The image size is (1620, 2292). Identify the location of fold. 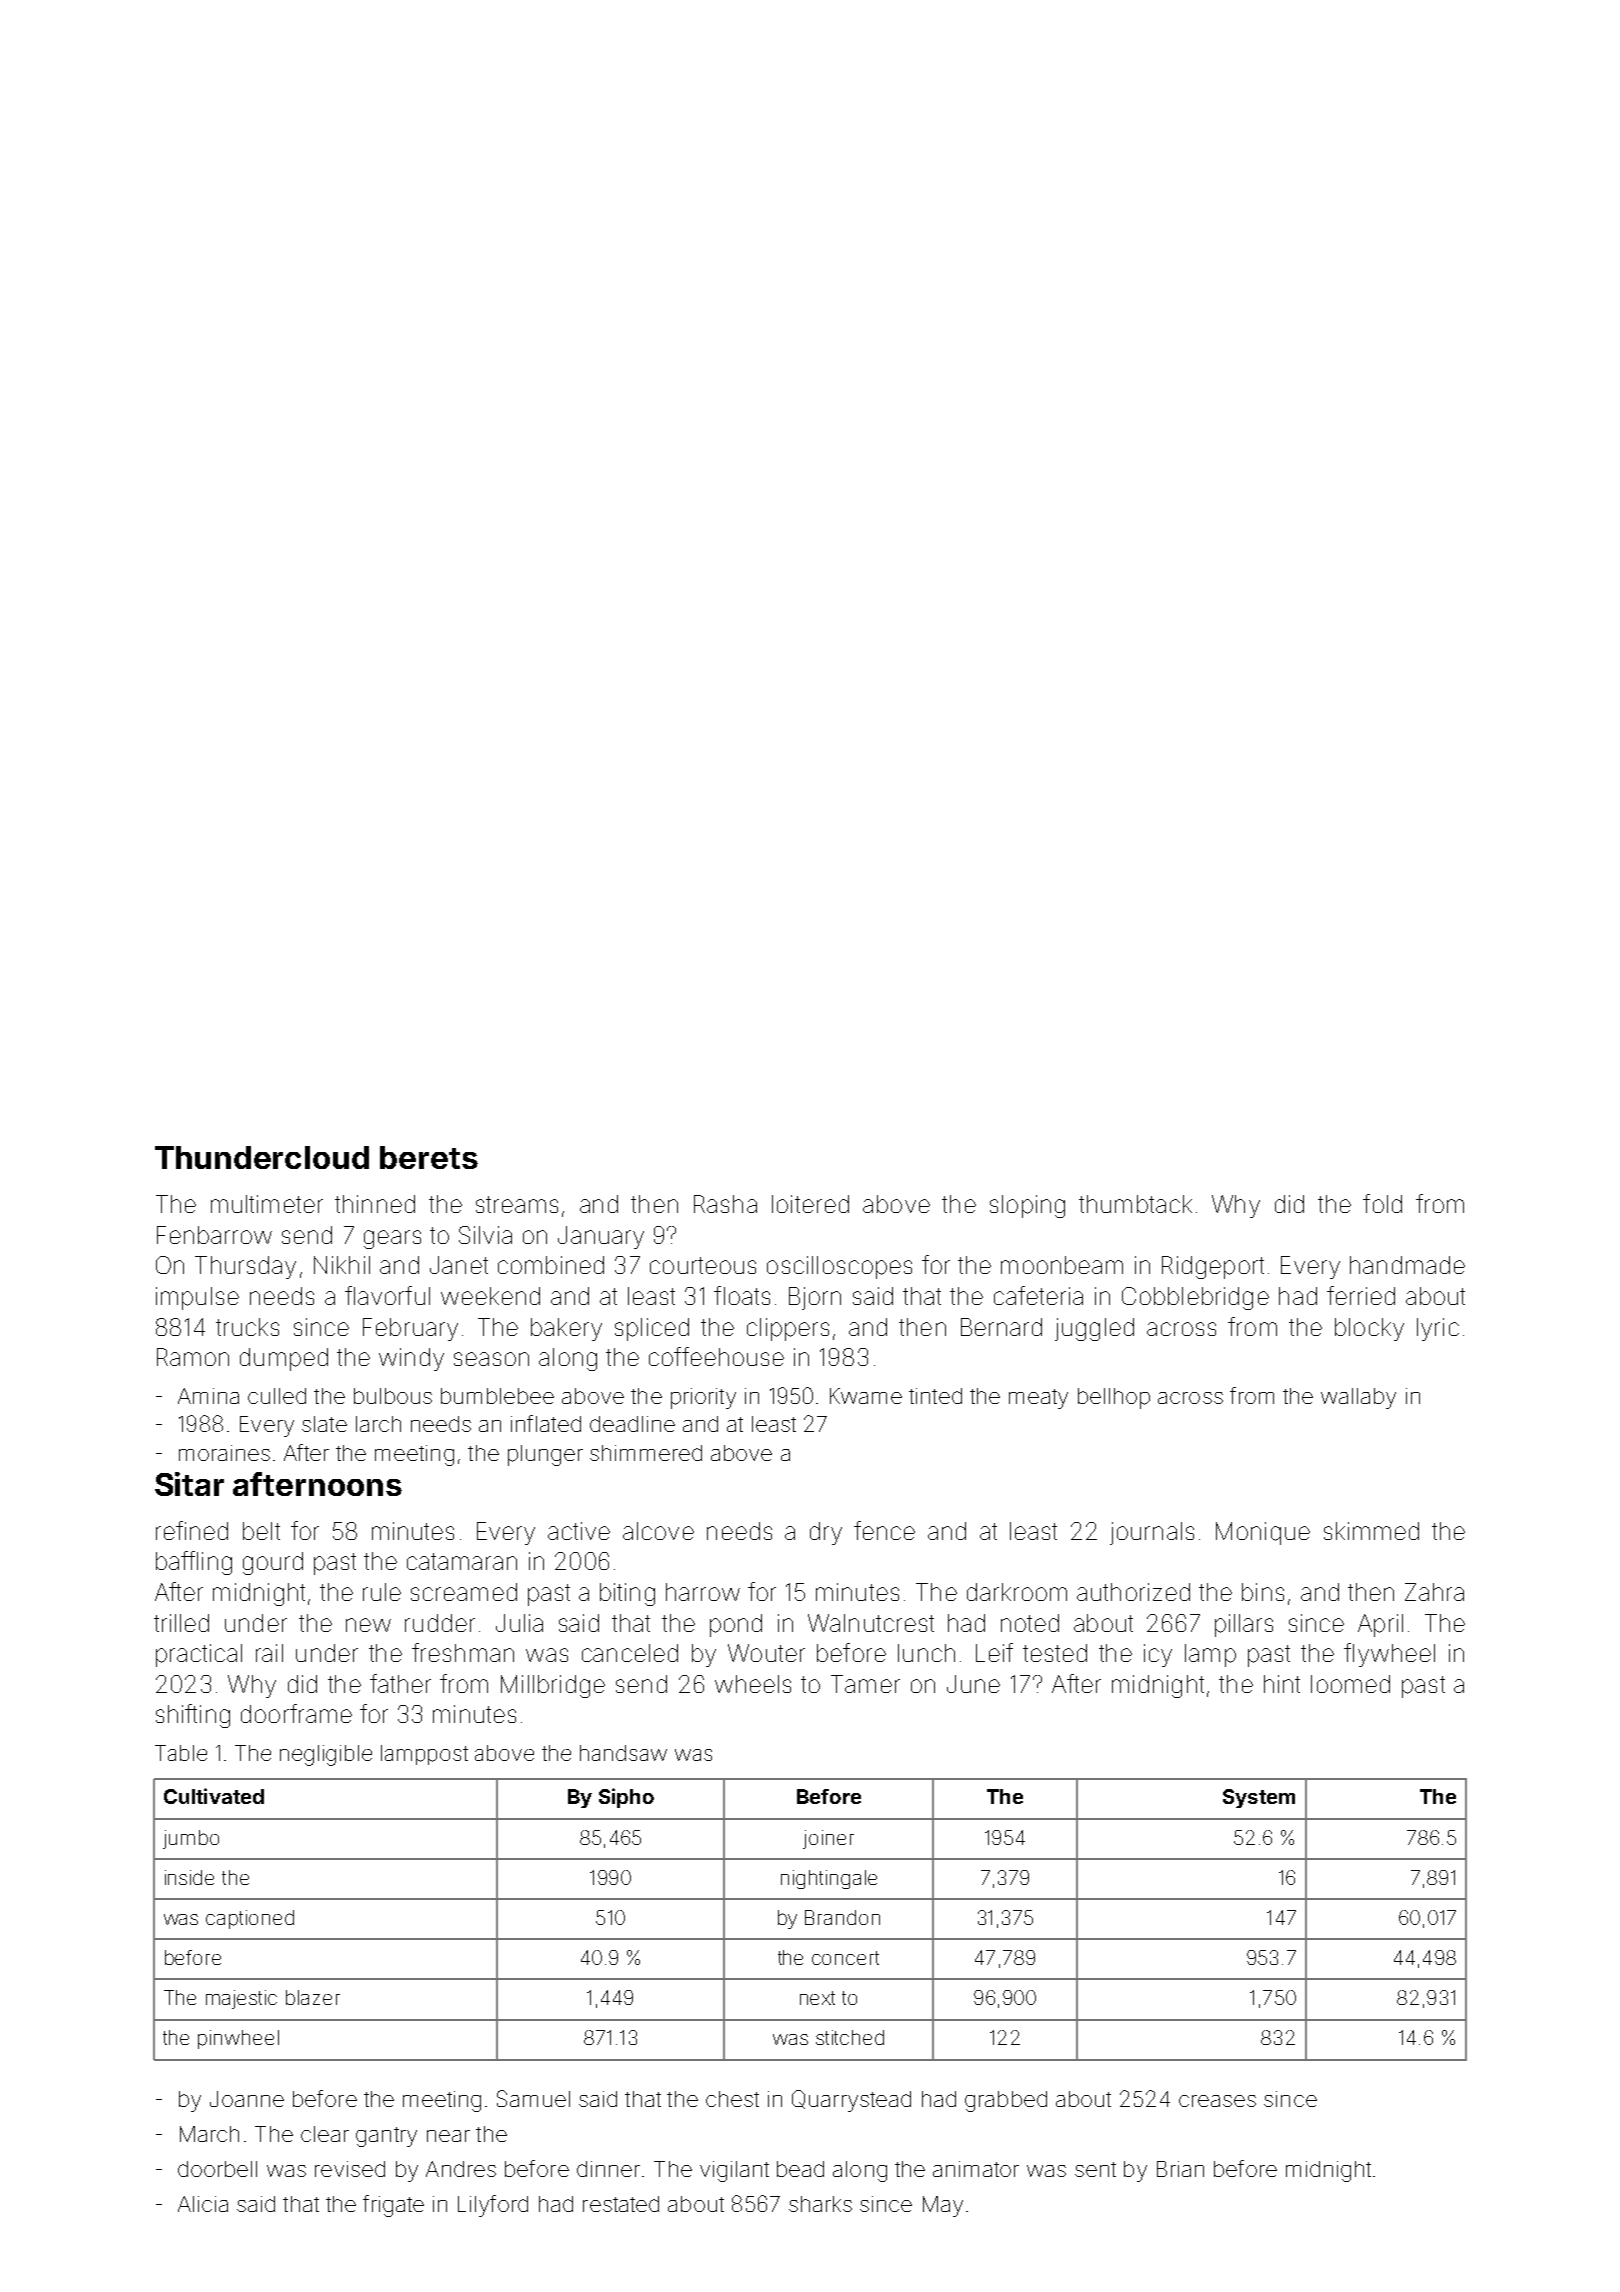
(1382, 1203).
